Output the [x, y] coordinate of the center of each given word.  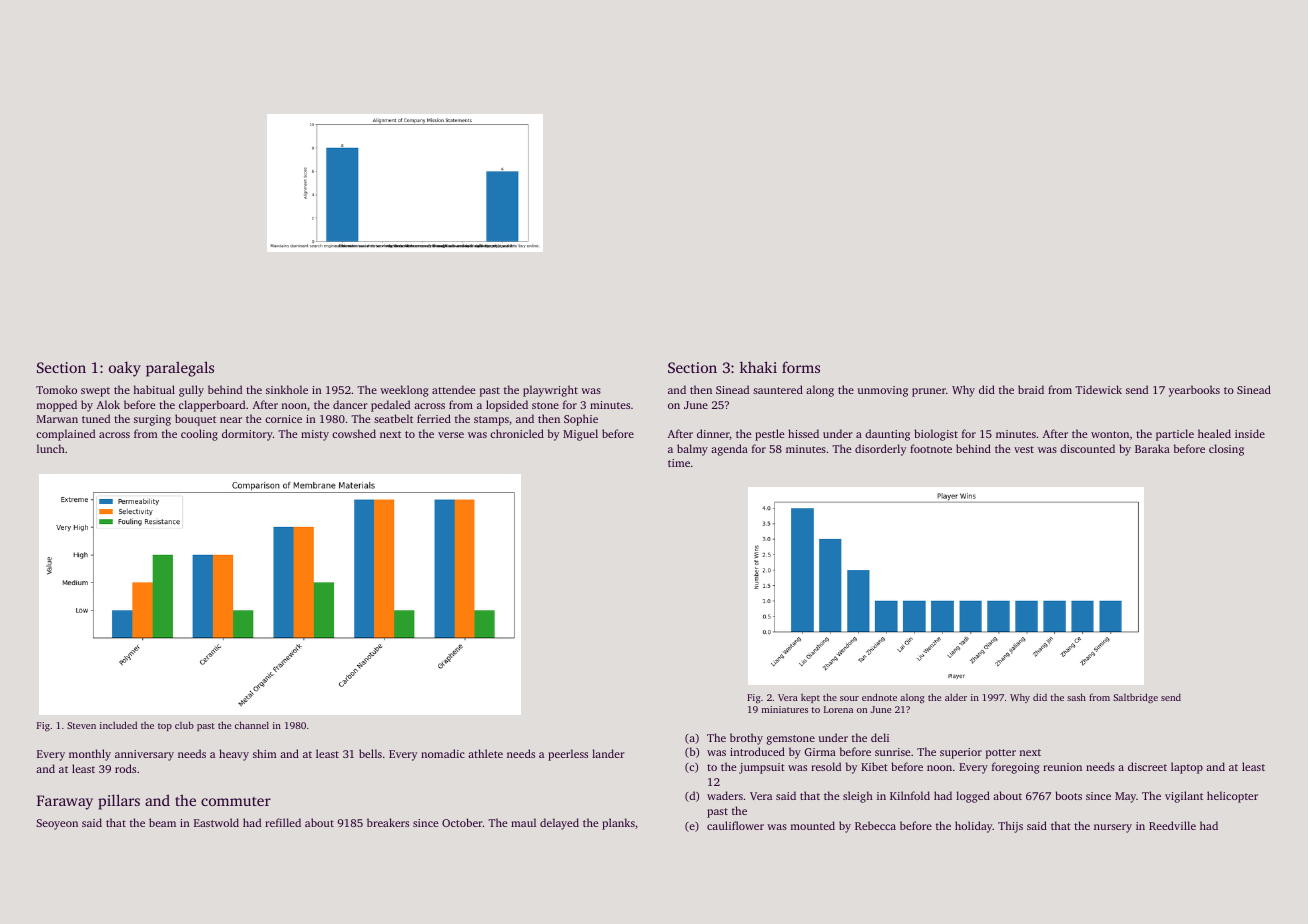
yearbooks [1194, 391]
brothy [746, 739]
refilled [283, 822]
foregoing [1016, 768]
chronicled [517, 433]
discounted [1087, 448]
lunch [51, 448]
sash [1076, 697]
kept [810, 698]
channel [252, 725]
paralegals [180, 369]
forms [801, 367]
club [184, 725]
